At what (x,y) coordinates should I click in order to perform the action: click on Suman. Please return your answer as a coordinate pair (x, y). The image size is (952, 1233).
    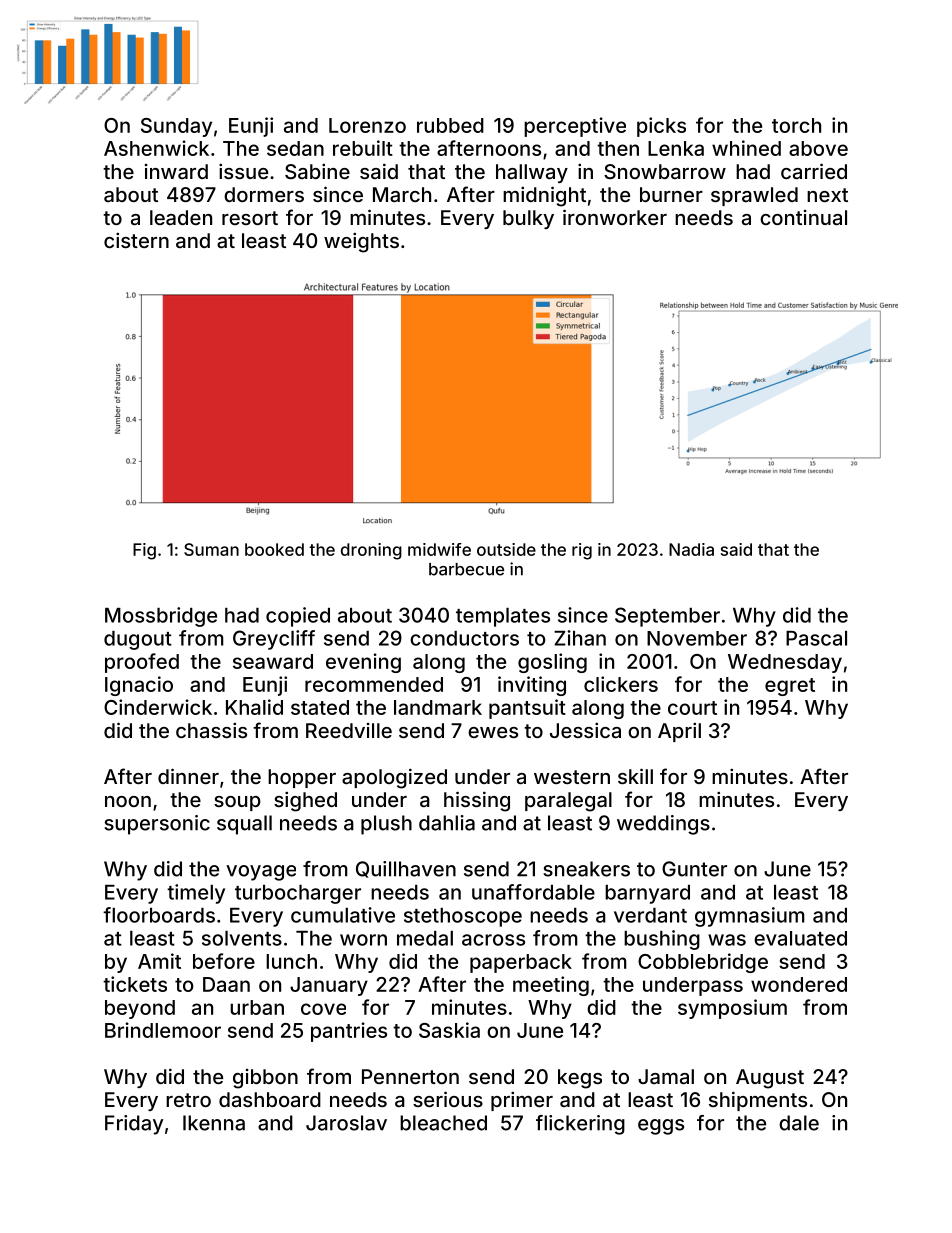
    Looking at the image, I should click on (211, 549).
